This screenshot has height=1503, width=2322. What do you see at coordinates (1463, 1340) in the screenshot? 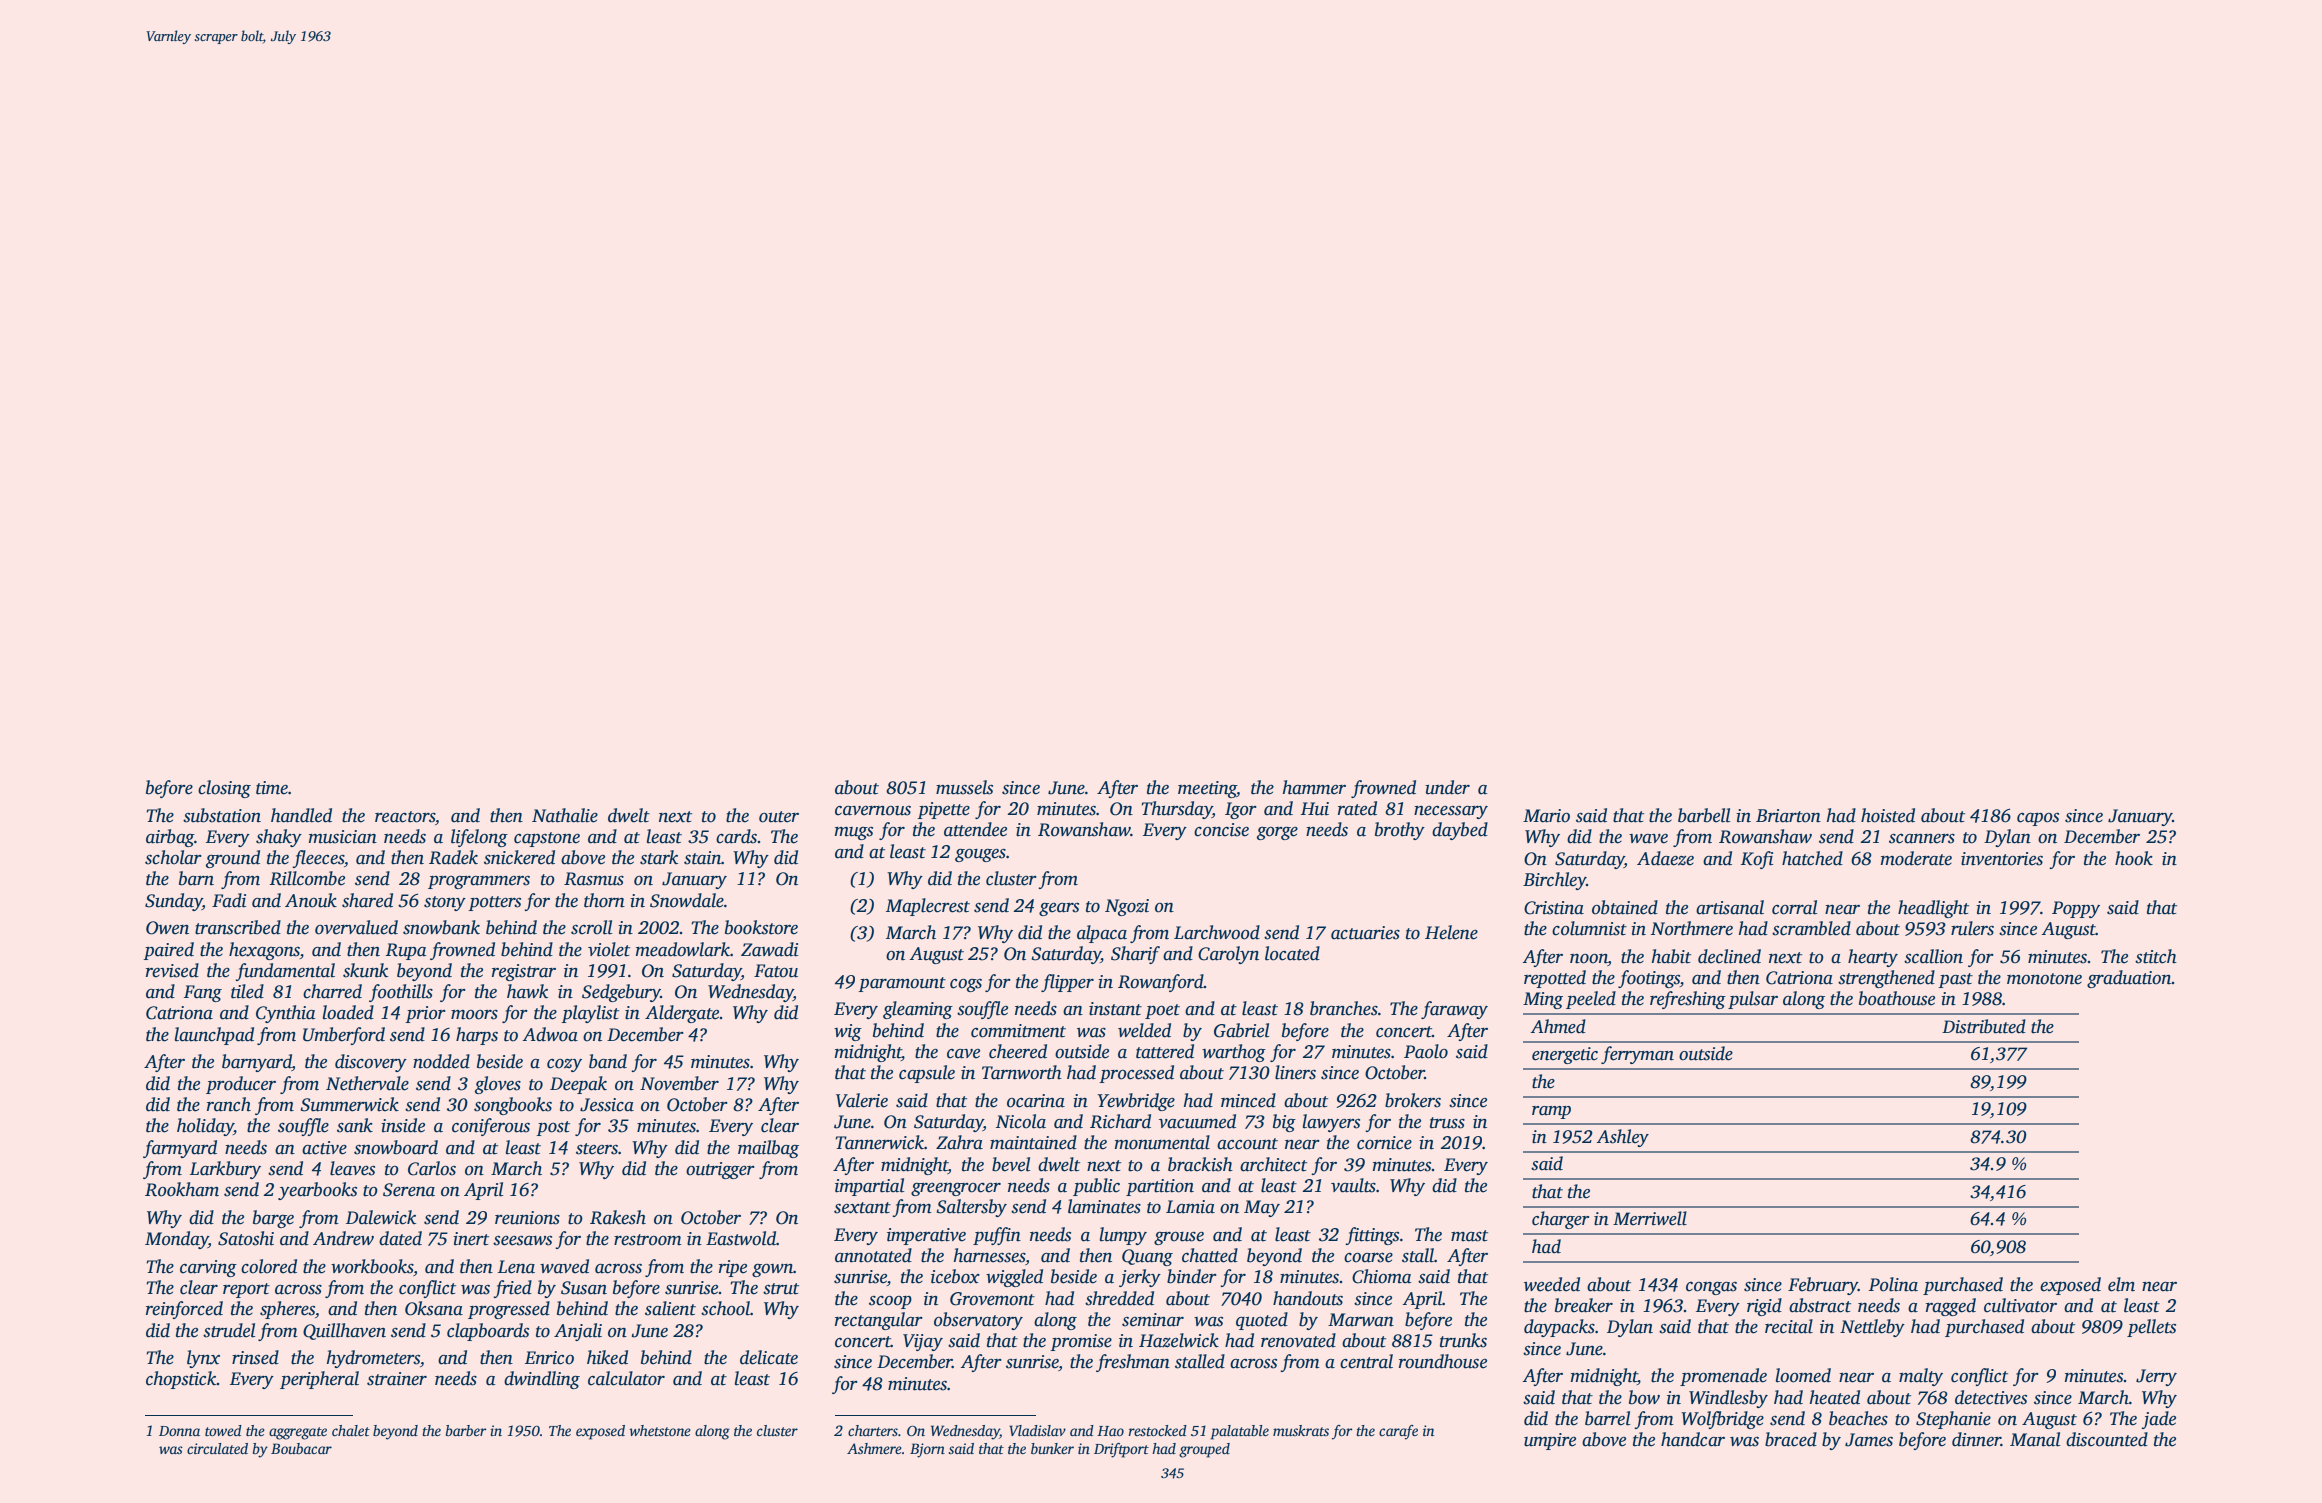
I see `trunks` at bounding box center [1463, 1340].
